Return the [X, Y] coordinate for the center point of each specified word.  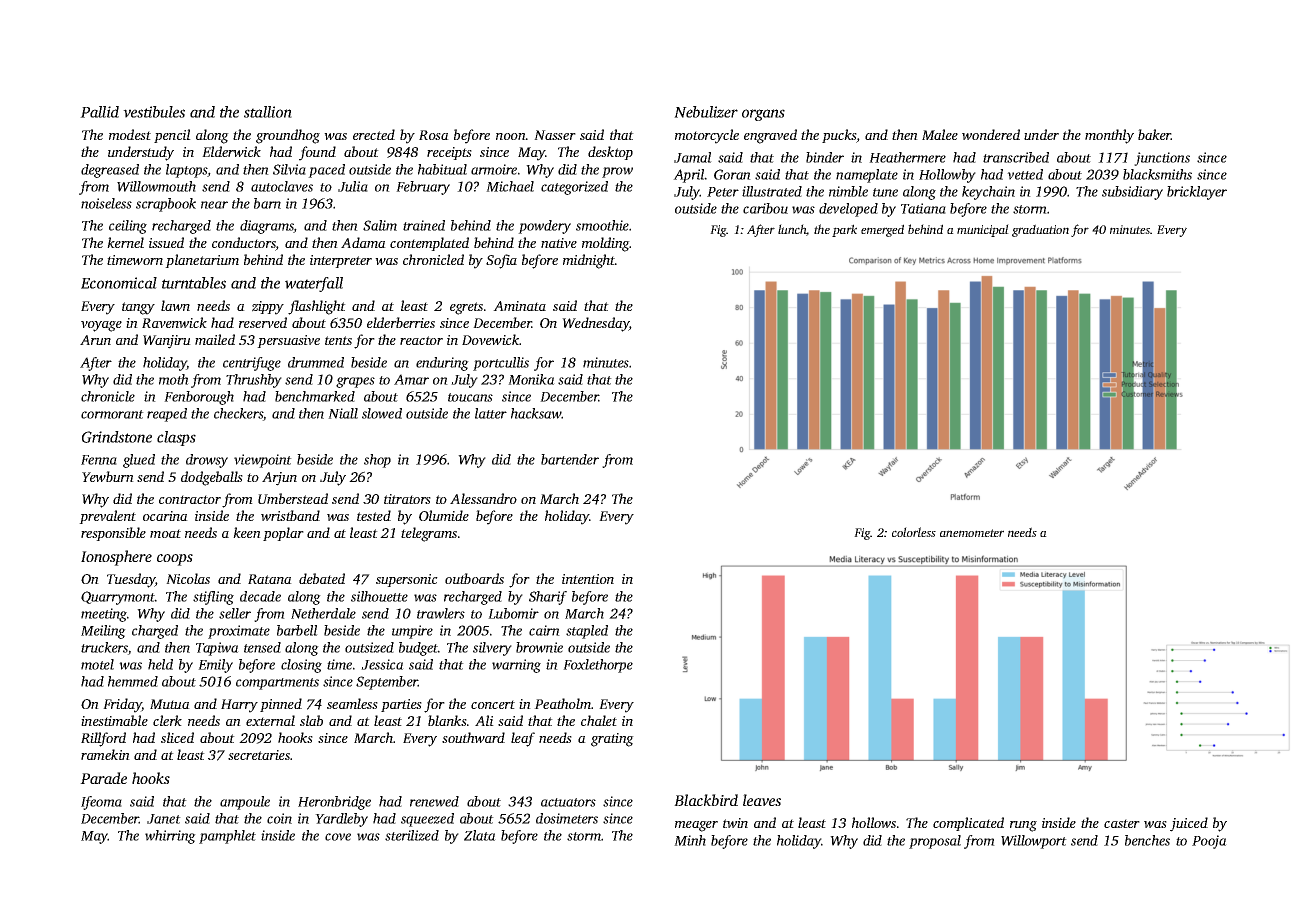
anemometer [972, 533]
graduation [1040, 230]
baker [1154, 134]
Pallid [99, 112]
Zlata [480, 835]
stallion [268, 112]
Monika [531, 379]
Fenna [99, 460]
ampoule [245, 803]
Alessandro [483, 498]
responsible [113, 534]
